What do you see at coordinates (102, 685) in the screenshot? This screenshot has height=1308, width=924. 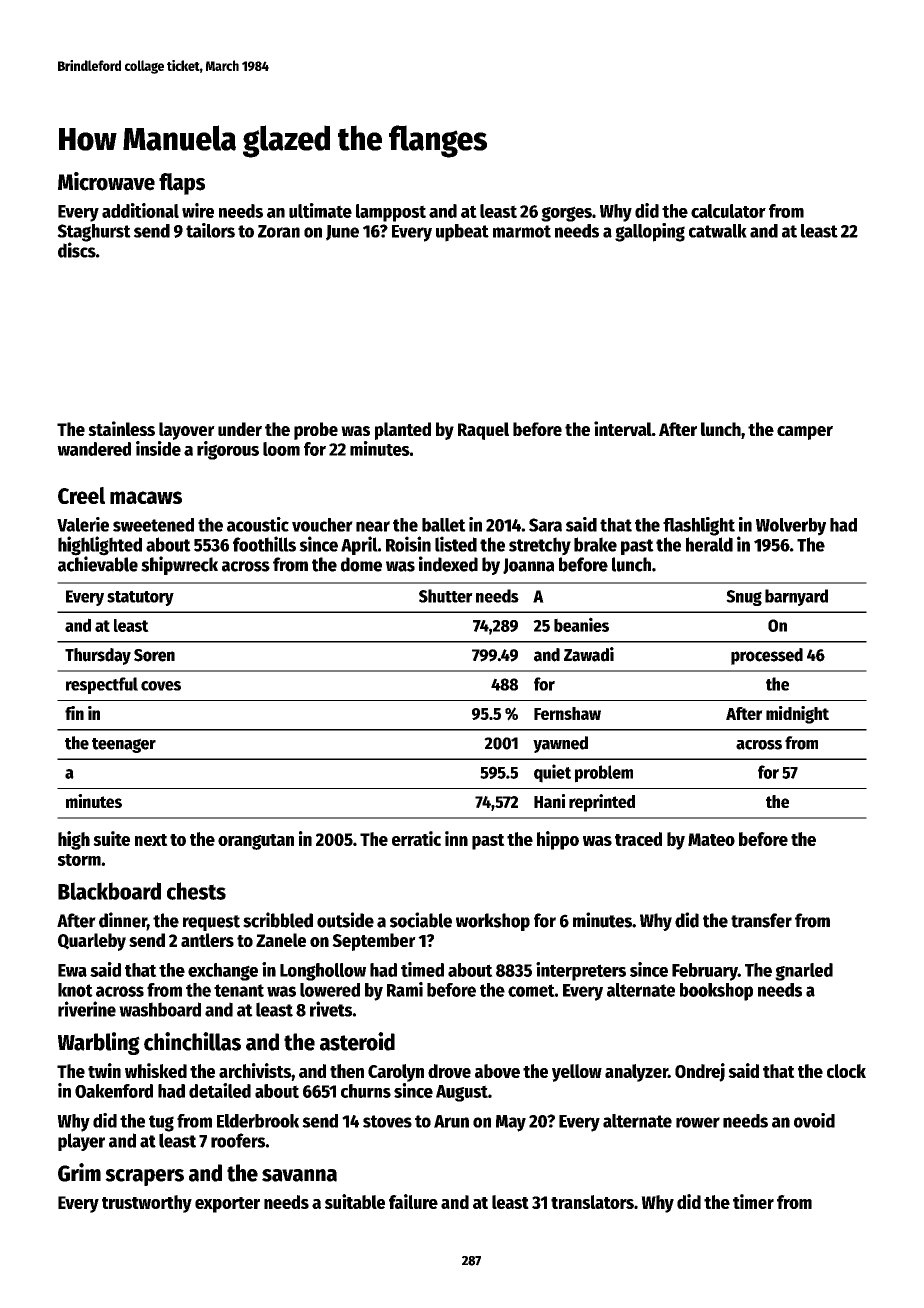 I see `respectful` at bounding box center [102, 685].
